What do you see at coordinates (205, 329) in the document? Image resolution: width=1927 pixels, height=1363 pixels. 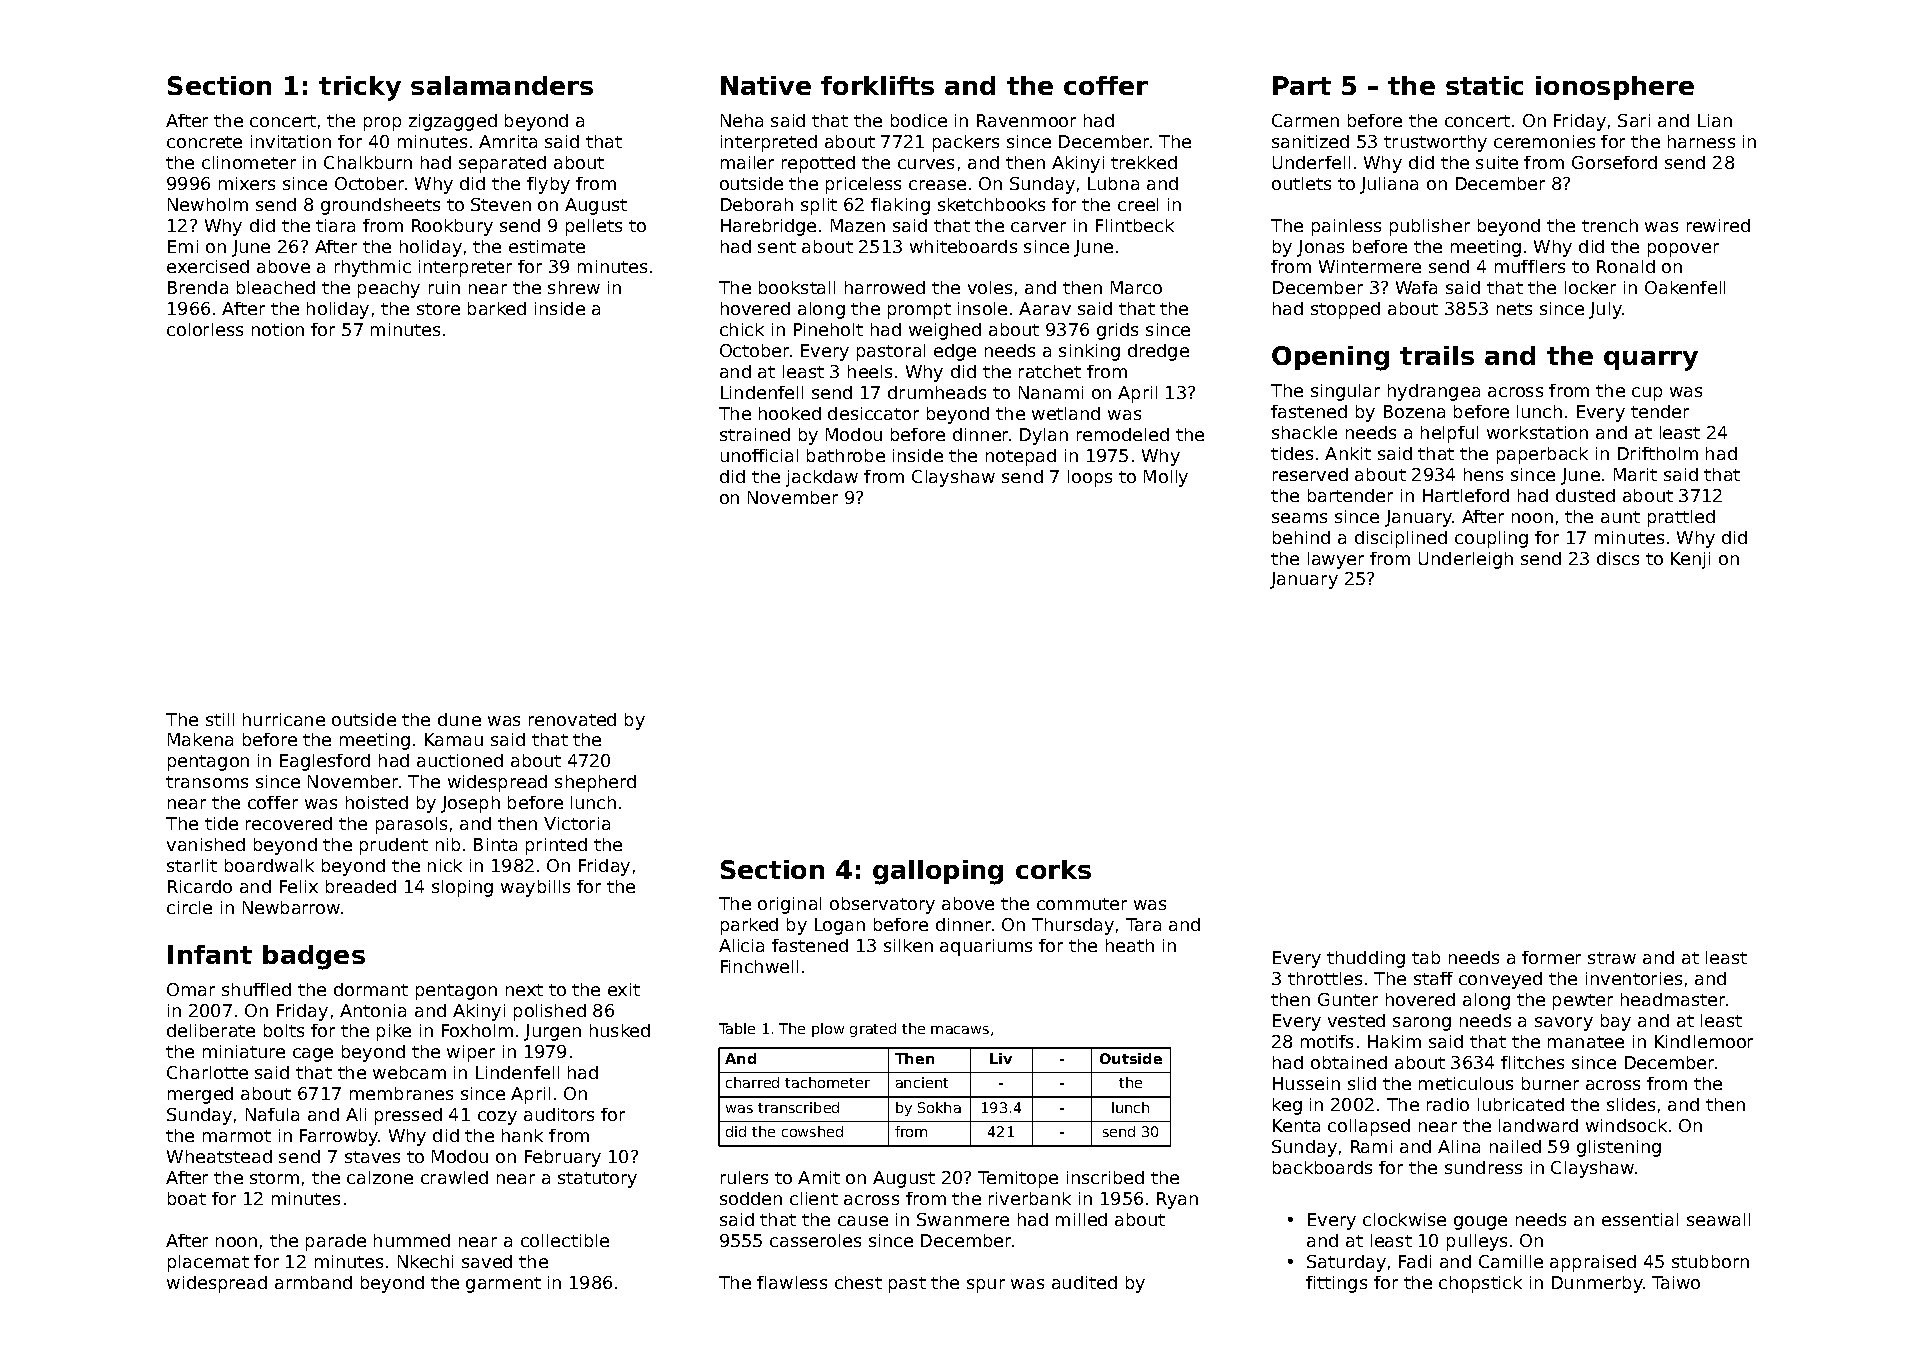 I see `colorless` at bounding box center [205, 329].
